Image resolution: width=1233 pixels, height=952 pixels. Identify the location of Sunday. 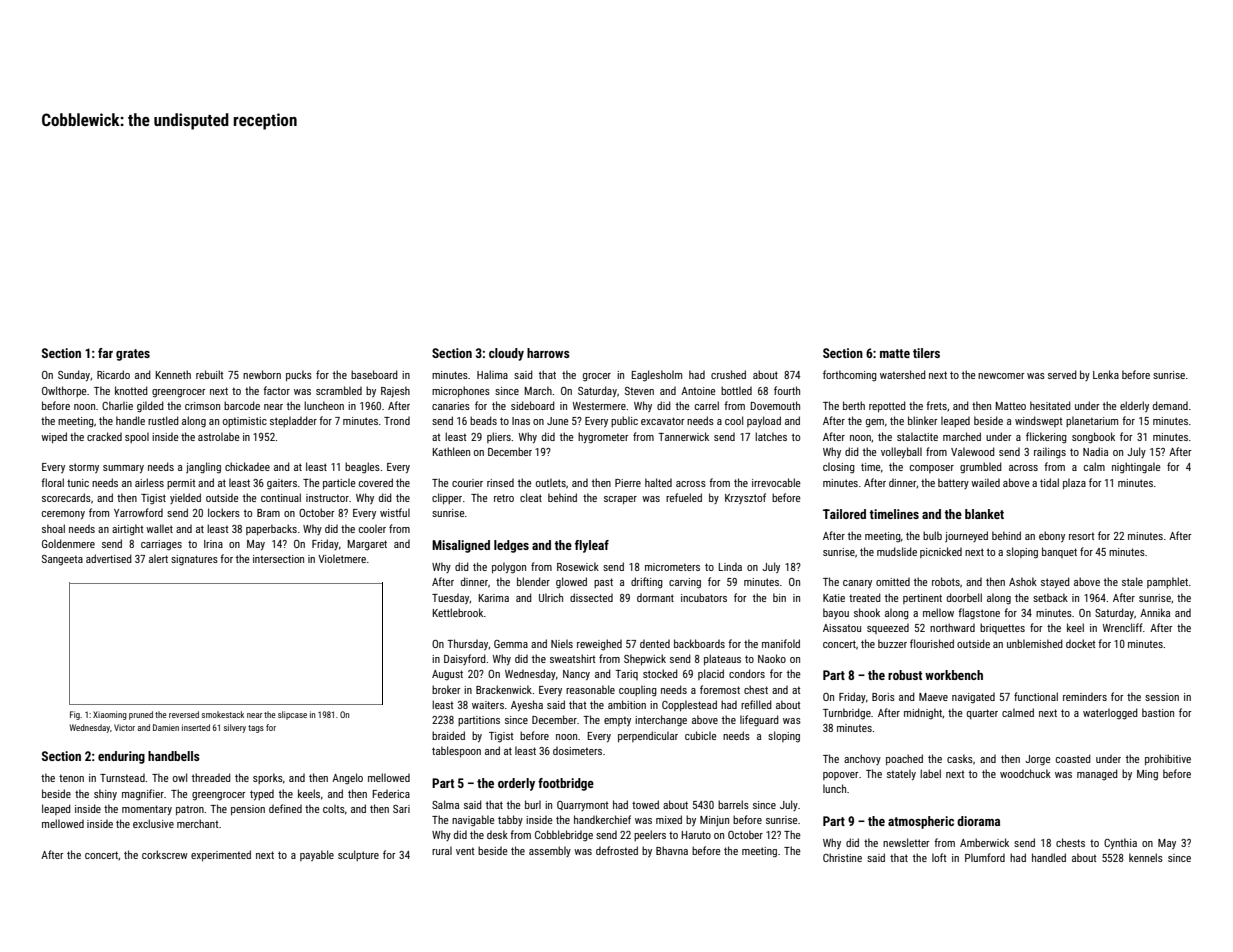
(74, 375).
